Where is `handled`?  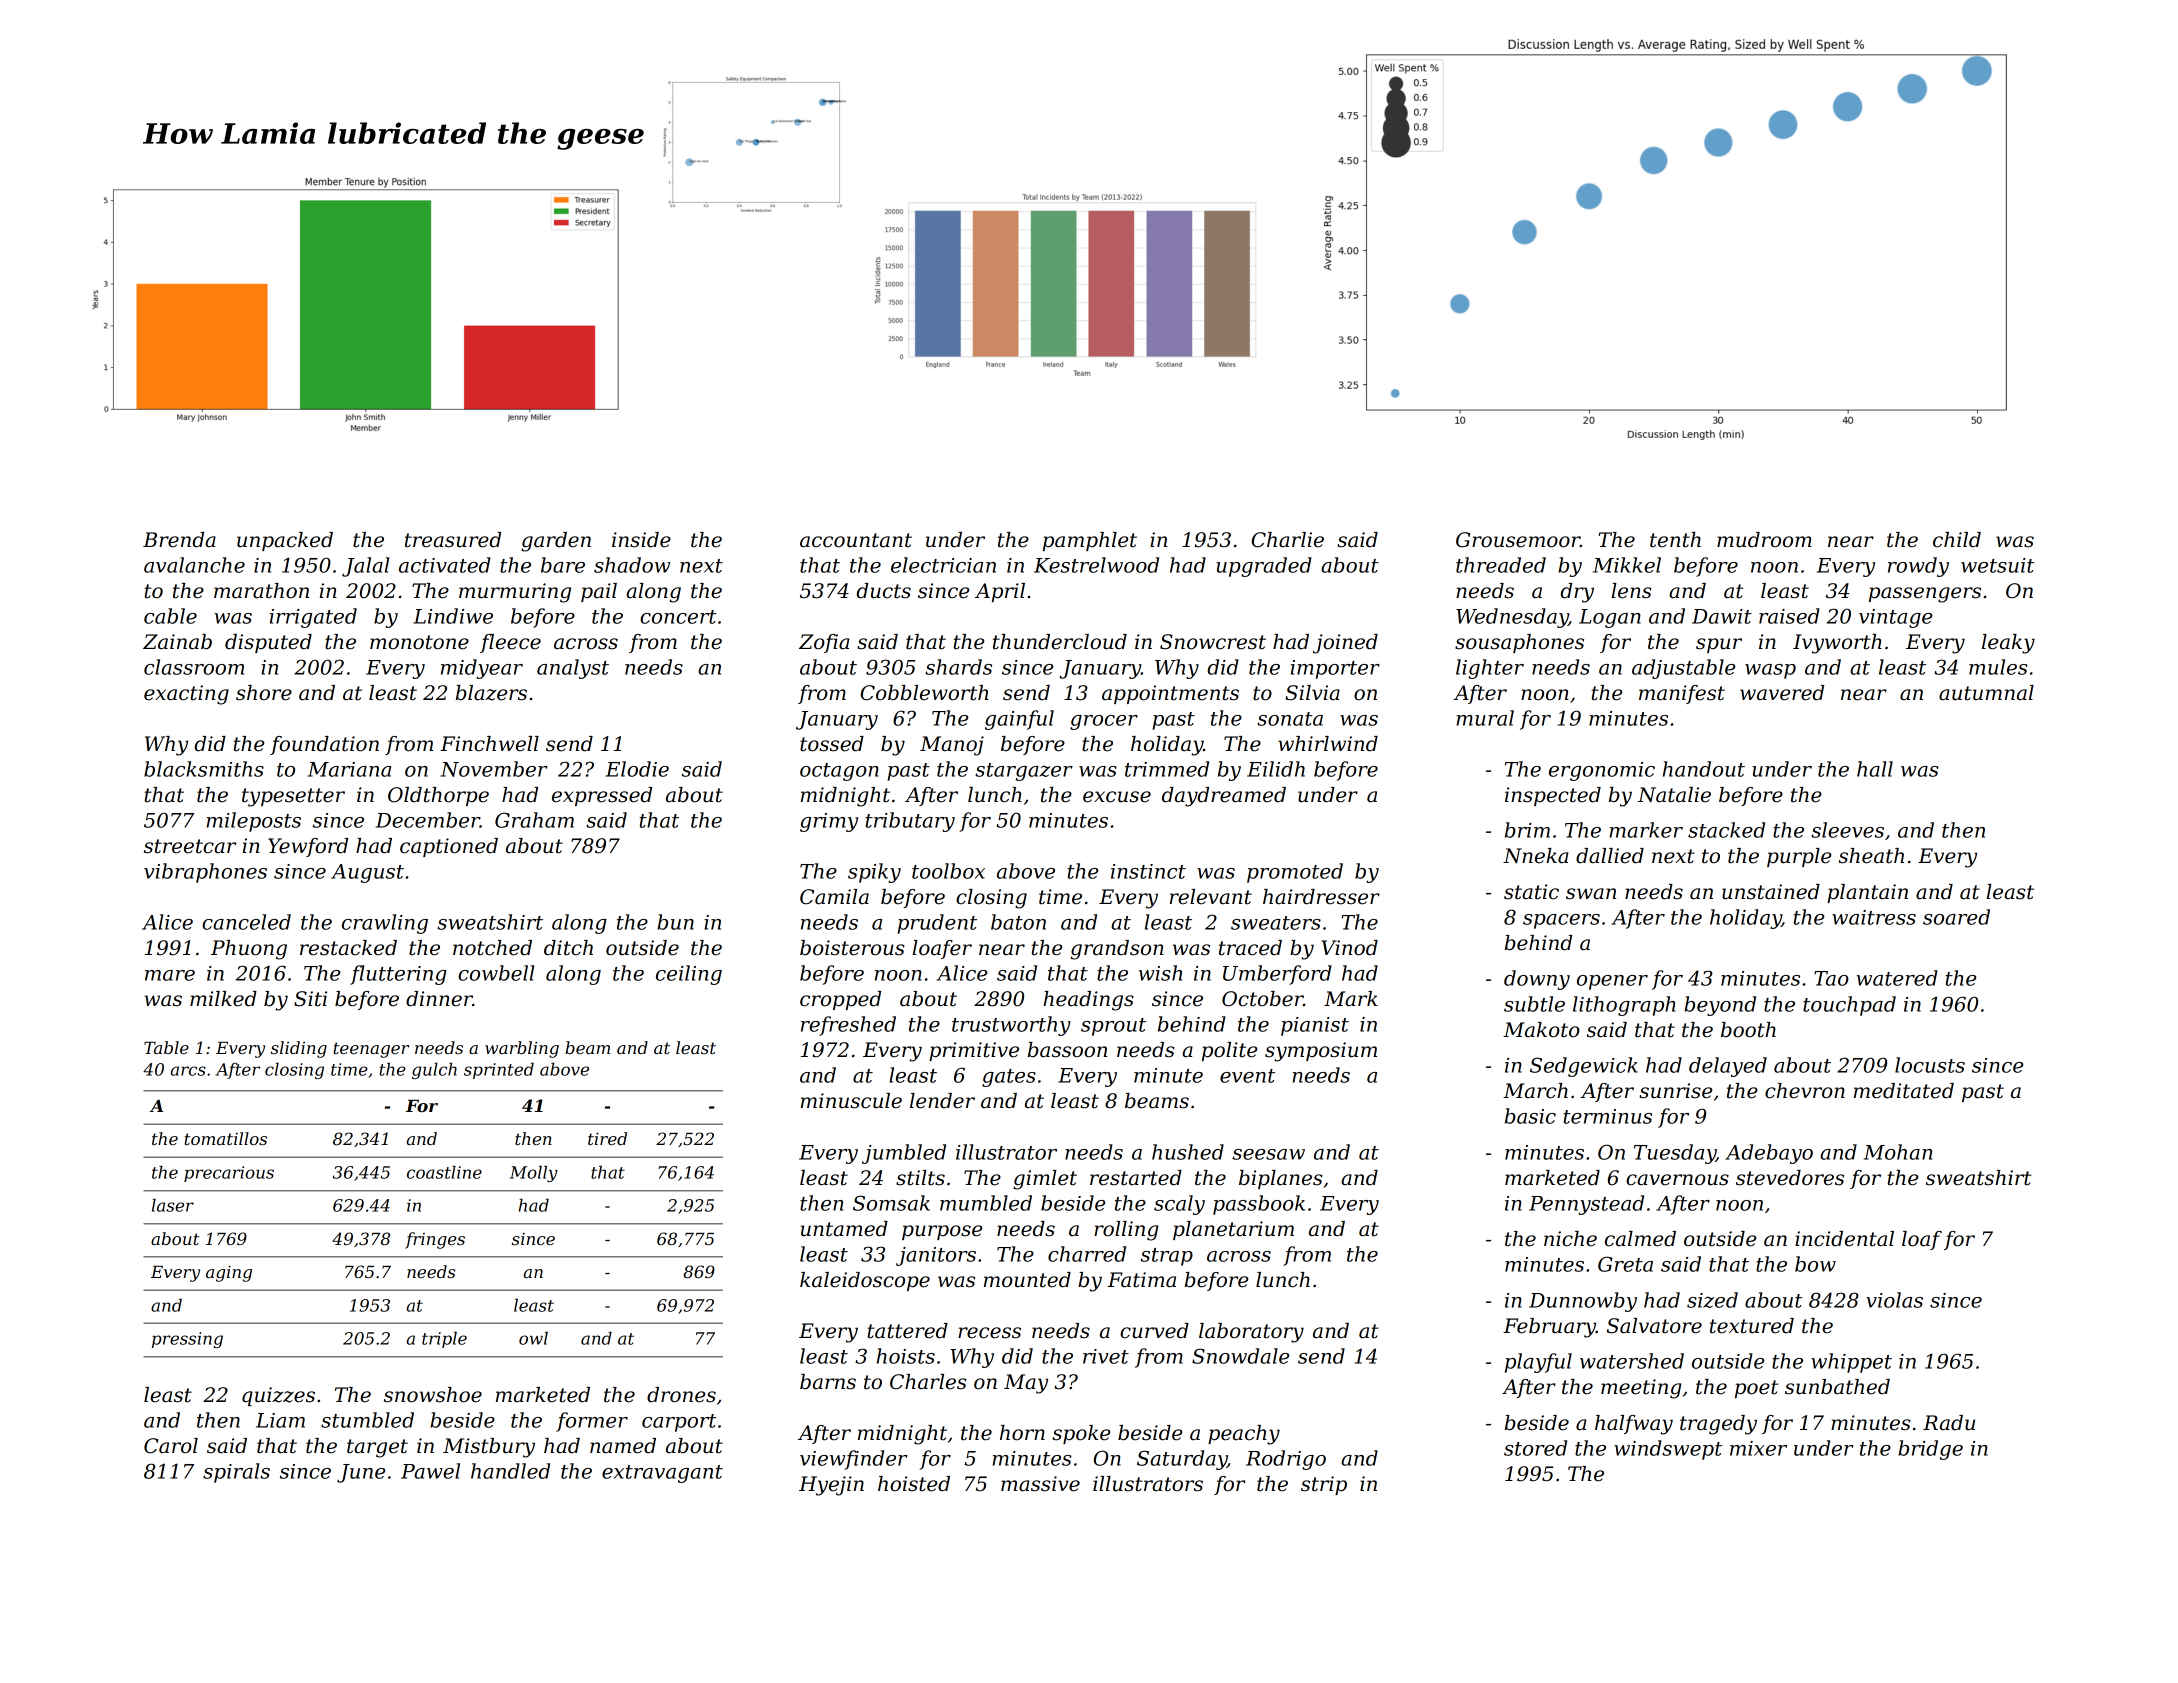 handled is located at coordinates (510, 1471).
